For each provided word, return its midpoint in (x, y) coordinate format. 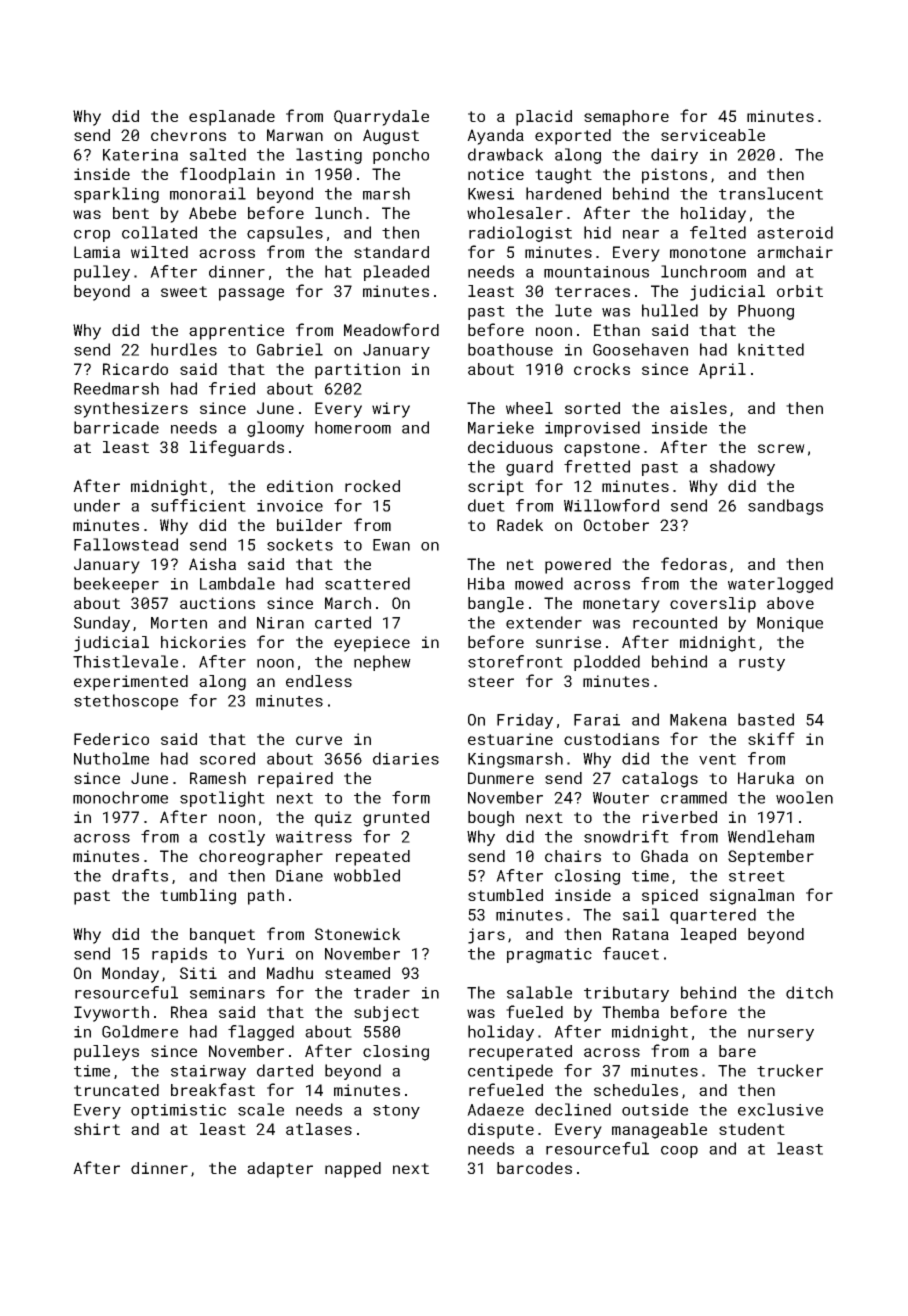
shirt (97, 1129)
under (97, 505)
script (496, 488)
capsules (285, 234)
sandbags (785, 507)
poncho (401, 156)
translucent (771, 193)
